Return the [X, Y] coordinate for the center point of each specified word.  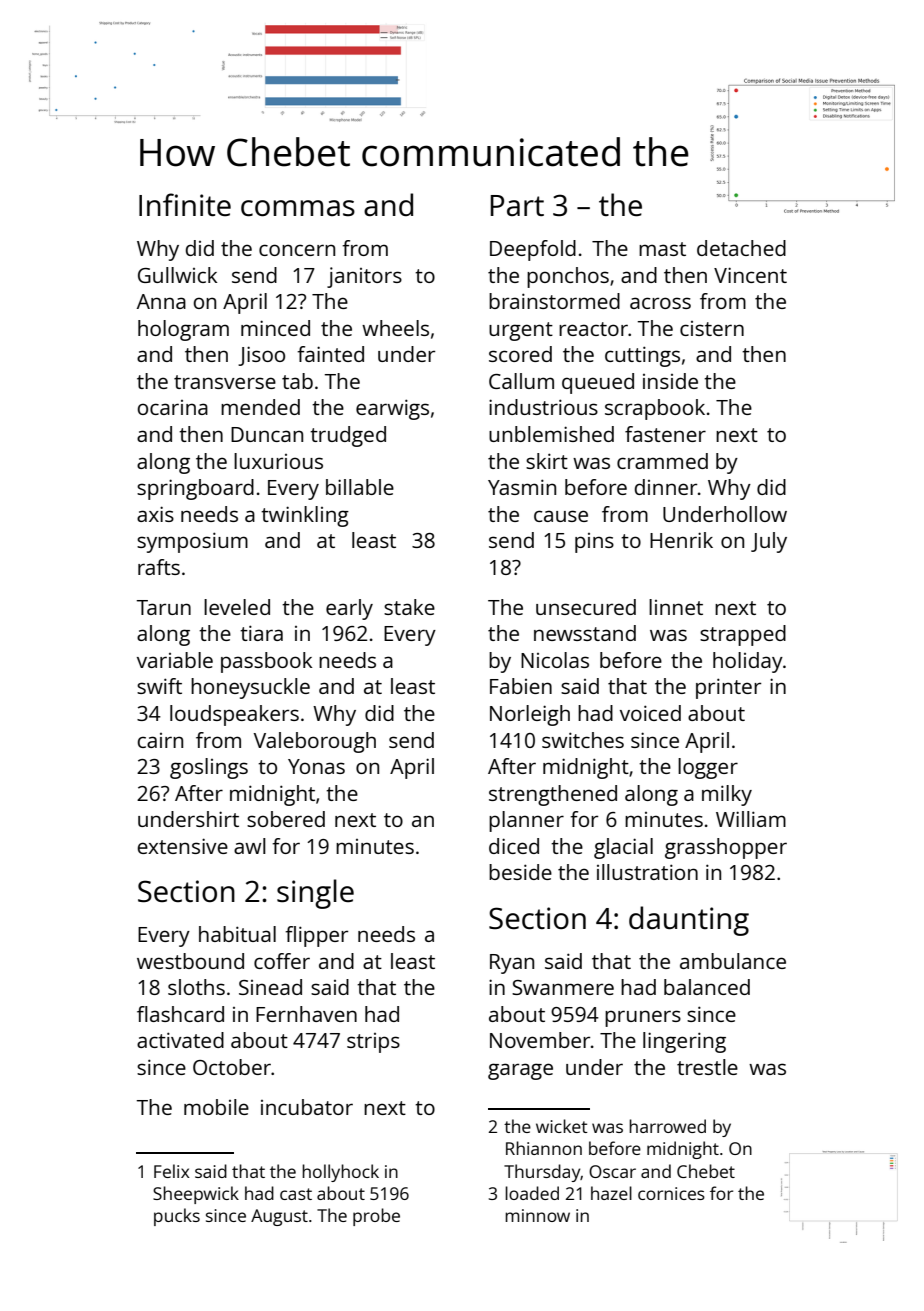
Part [517, 205]
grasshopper [726, 848]
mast [662, 249]
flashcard [180, 1014]
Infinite [185, 204]
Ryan [512, 964]
